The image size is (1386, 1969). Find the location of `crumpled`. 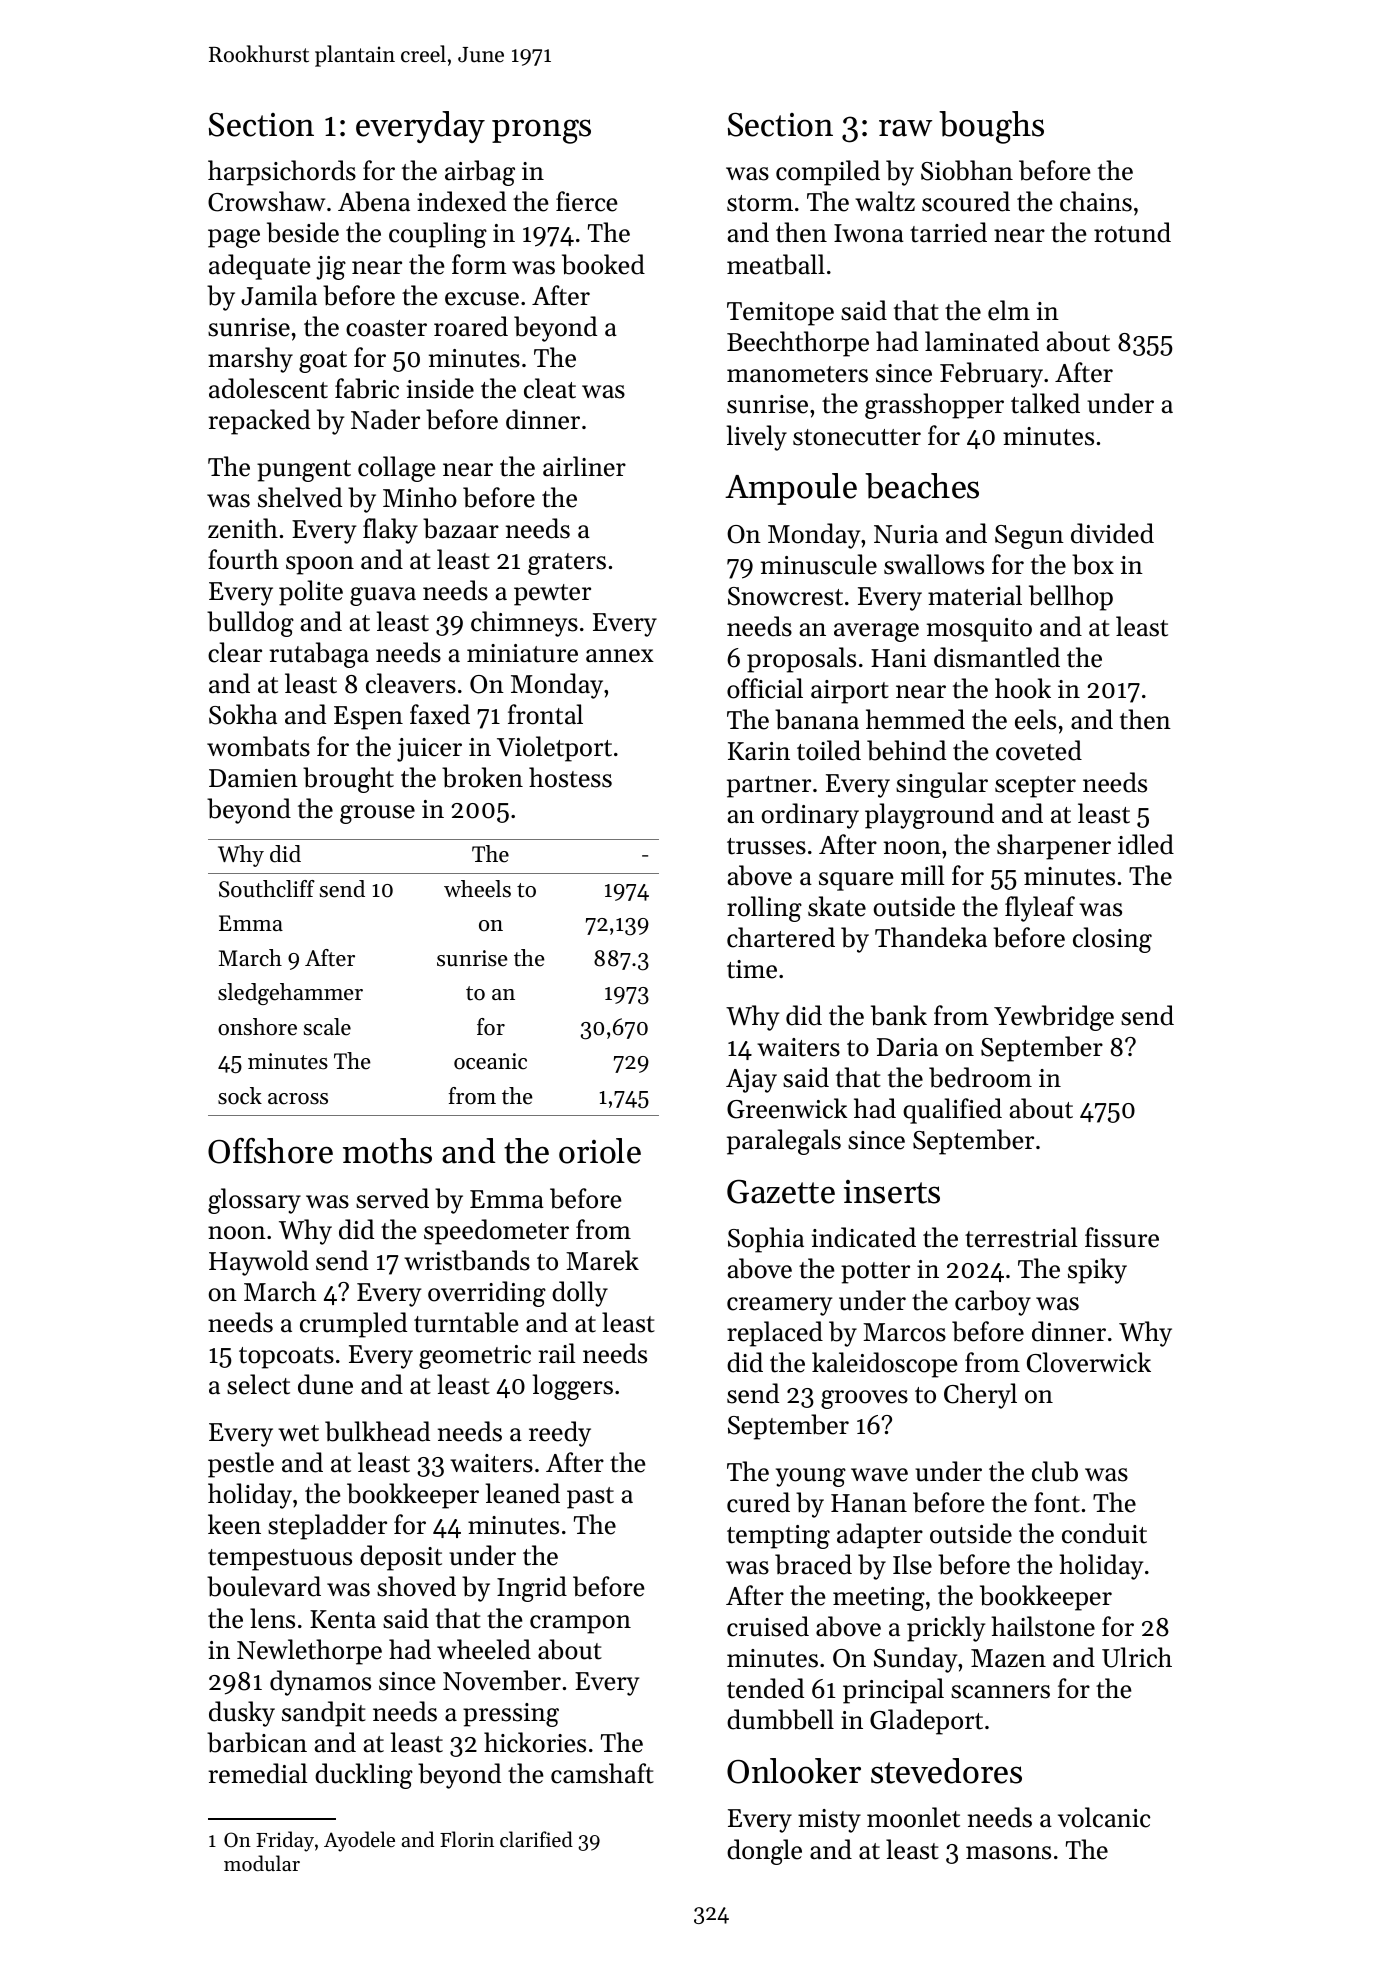

crumpled is located at coordinates (353, 1325).
